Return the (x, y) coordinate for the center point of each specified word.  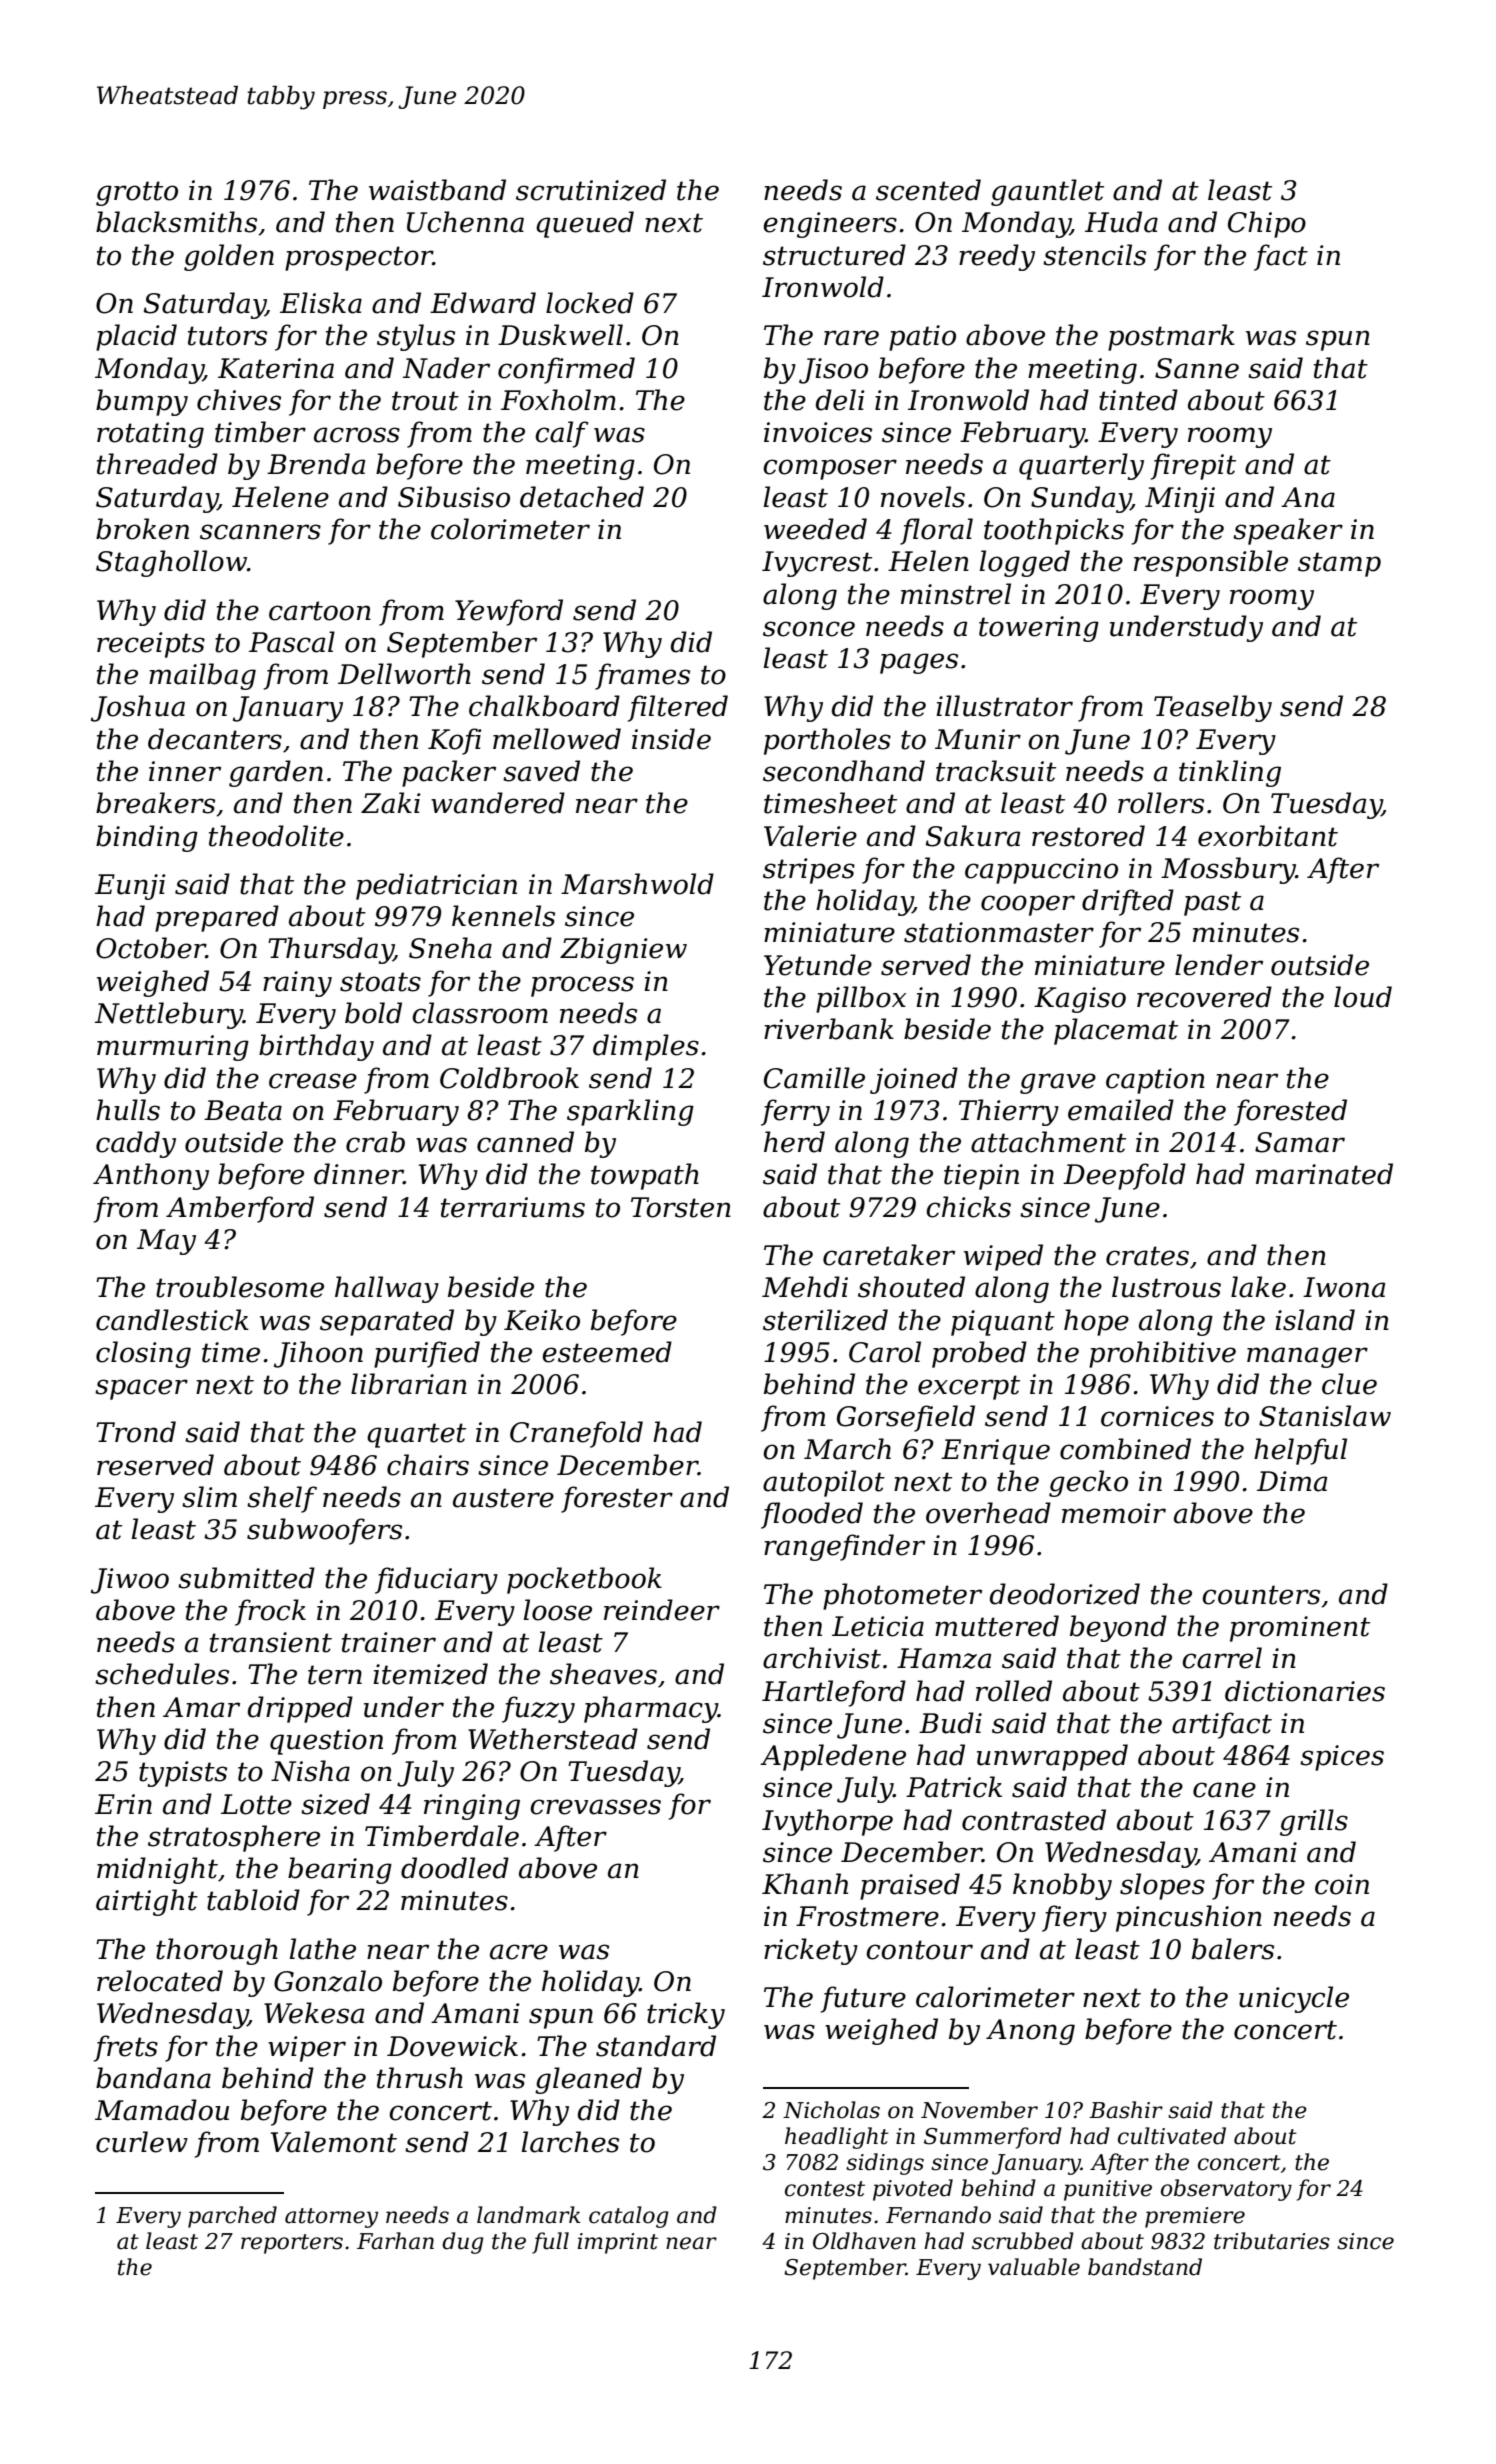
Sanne (1197, 368)
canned (525, 1142)
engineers (830, 225)
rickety (811, 1951)
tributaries (1272, 2241)
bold (373, 1013)
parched (232, 2217)
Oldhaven (864, 2241)
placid (136, 337)
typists (183, 1774)
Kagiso (1080, 1000)
